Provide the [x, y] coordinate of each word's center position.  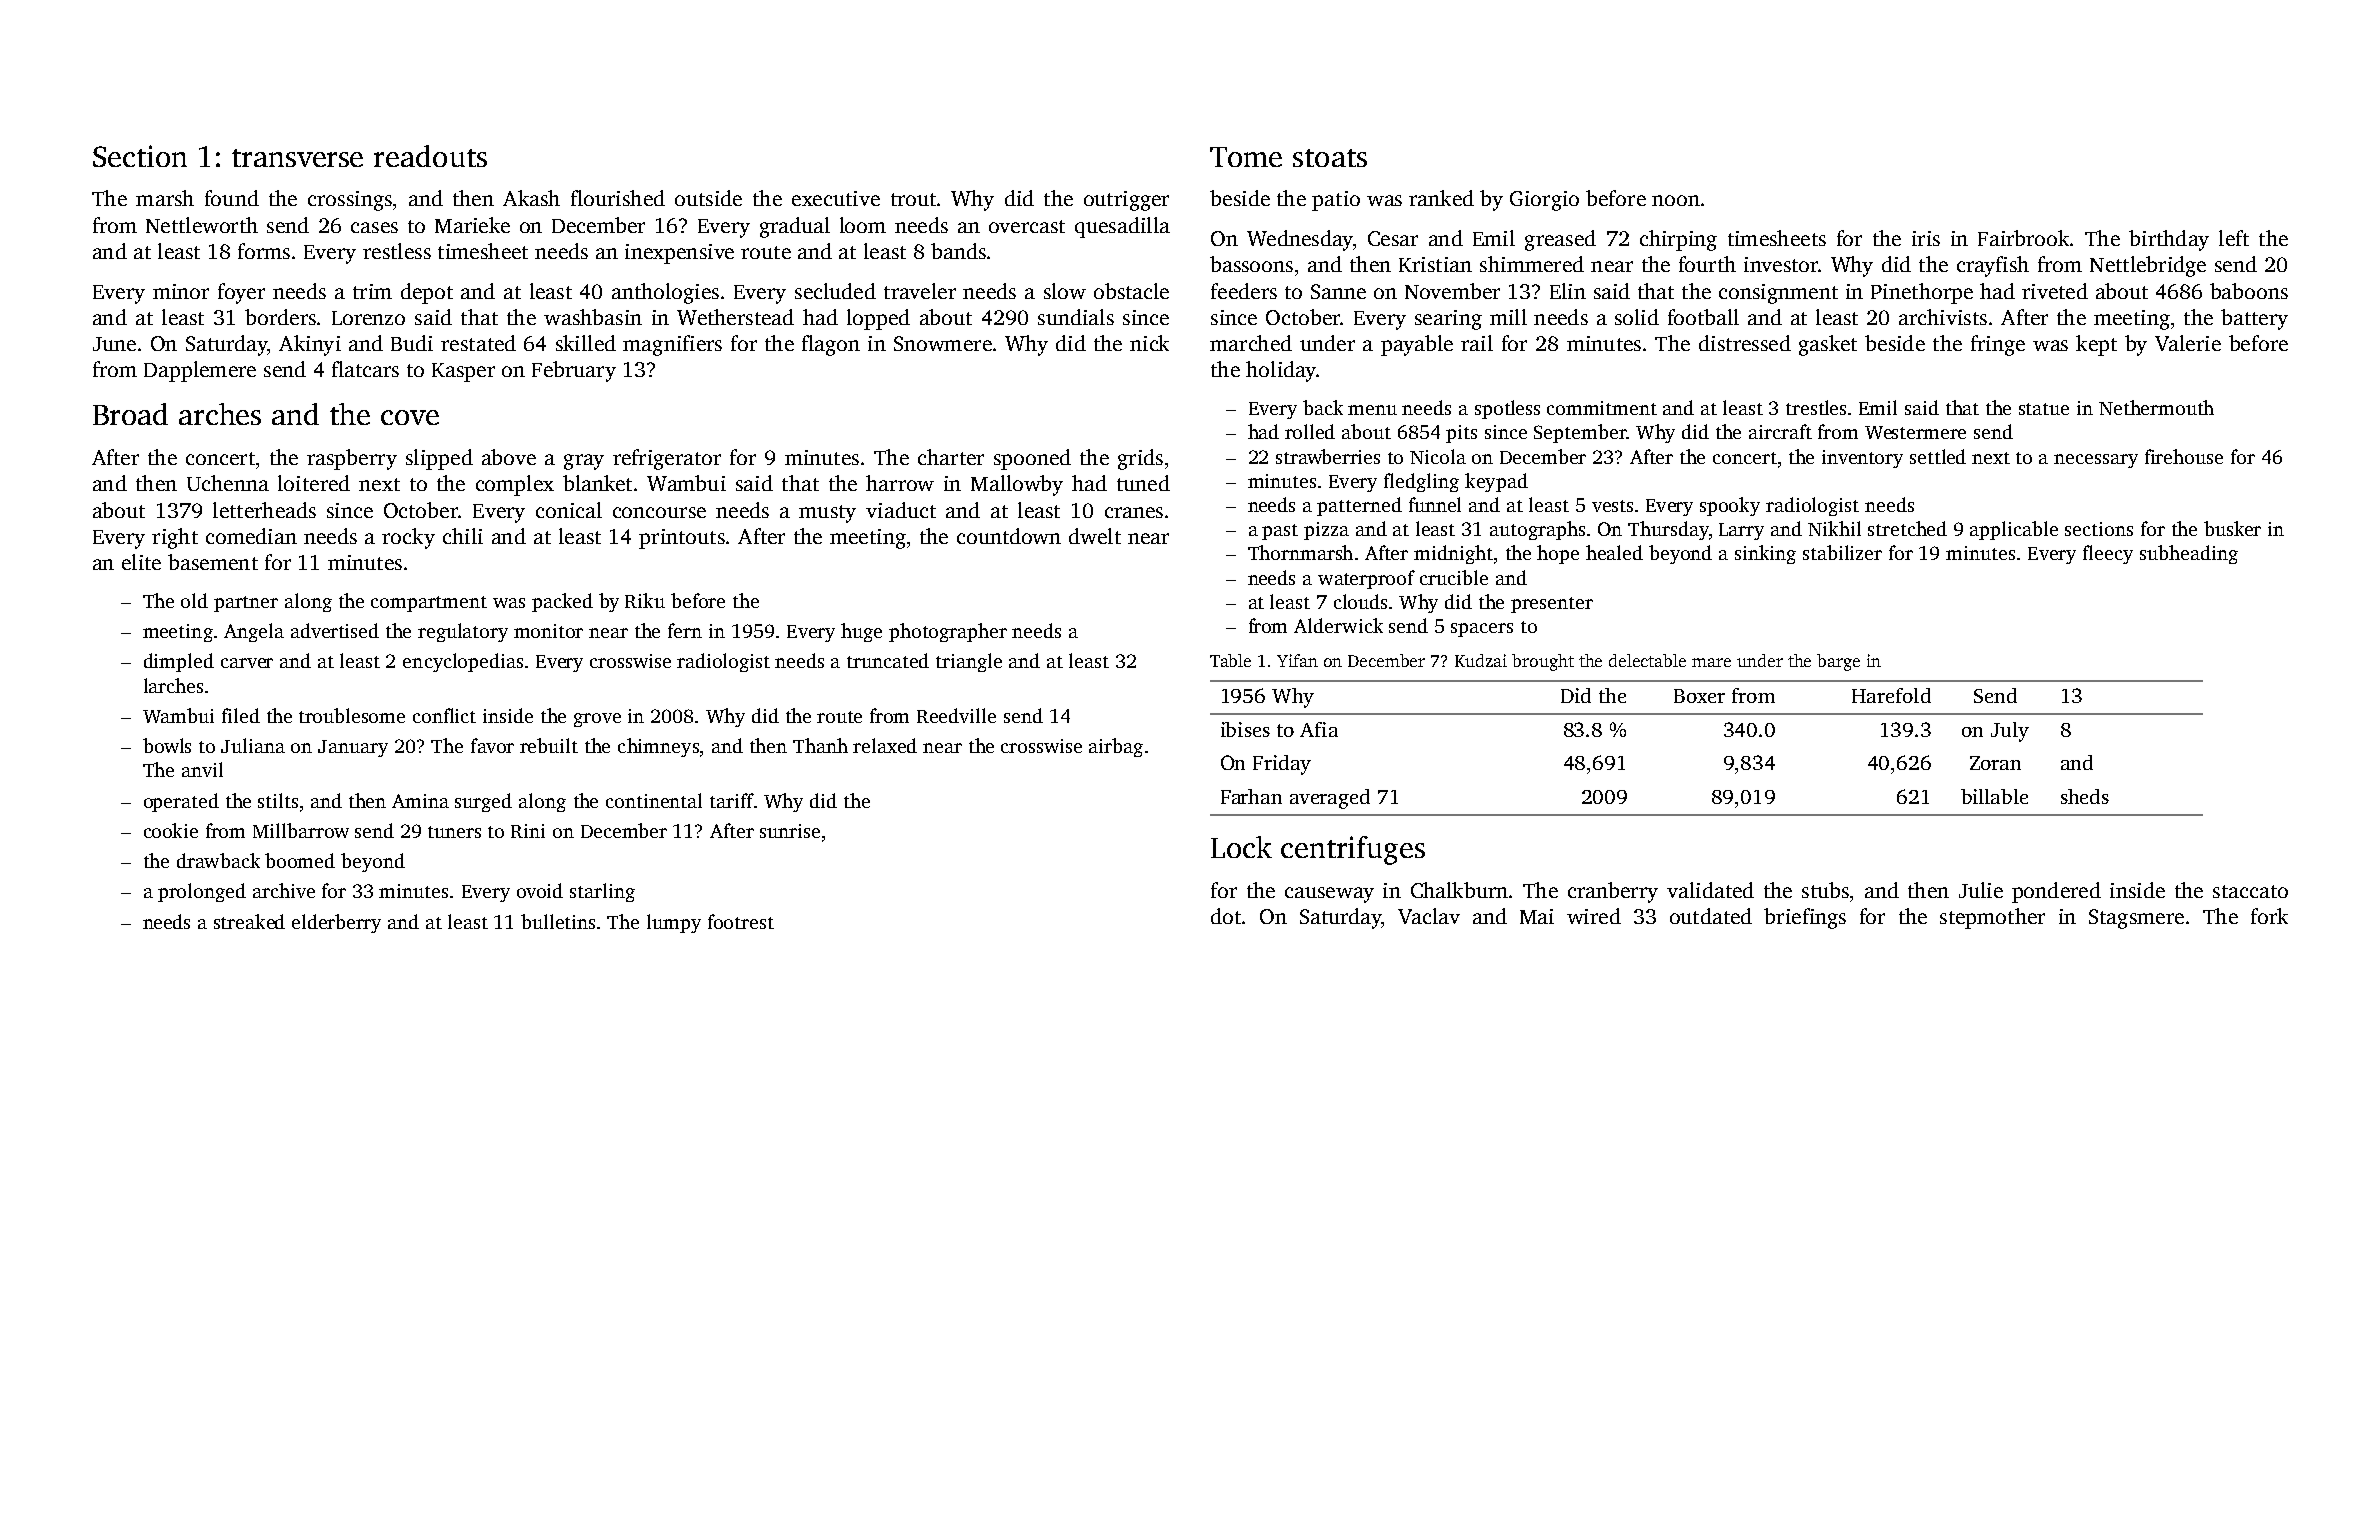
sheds [2085, 796]
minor [181, 291]
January [353, 748]
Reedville [956, 715]
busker [2232, 528]
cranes [1134, 512]
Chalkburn [1459, 890]
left [2234, 238]
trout [913, 199]
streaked [249, 921]
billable [1994, 796]
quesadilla [1122, 227]
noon [1676, 200]
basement [213, 562]
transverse [297, 158]
